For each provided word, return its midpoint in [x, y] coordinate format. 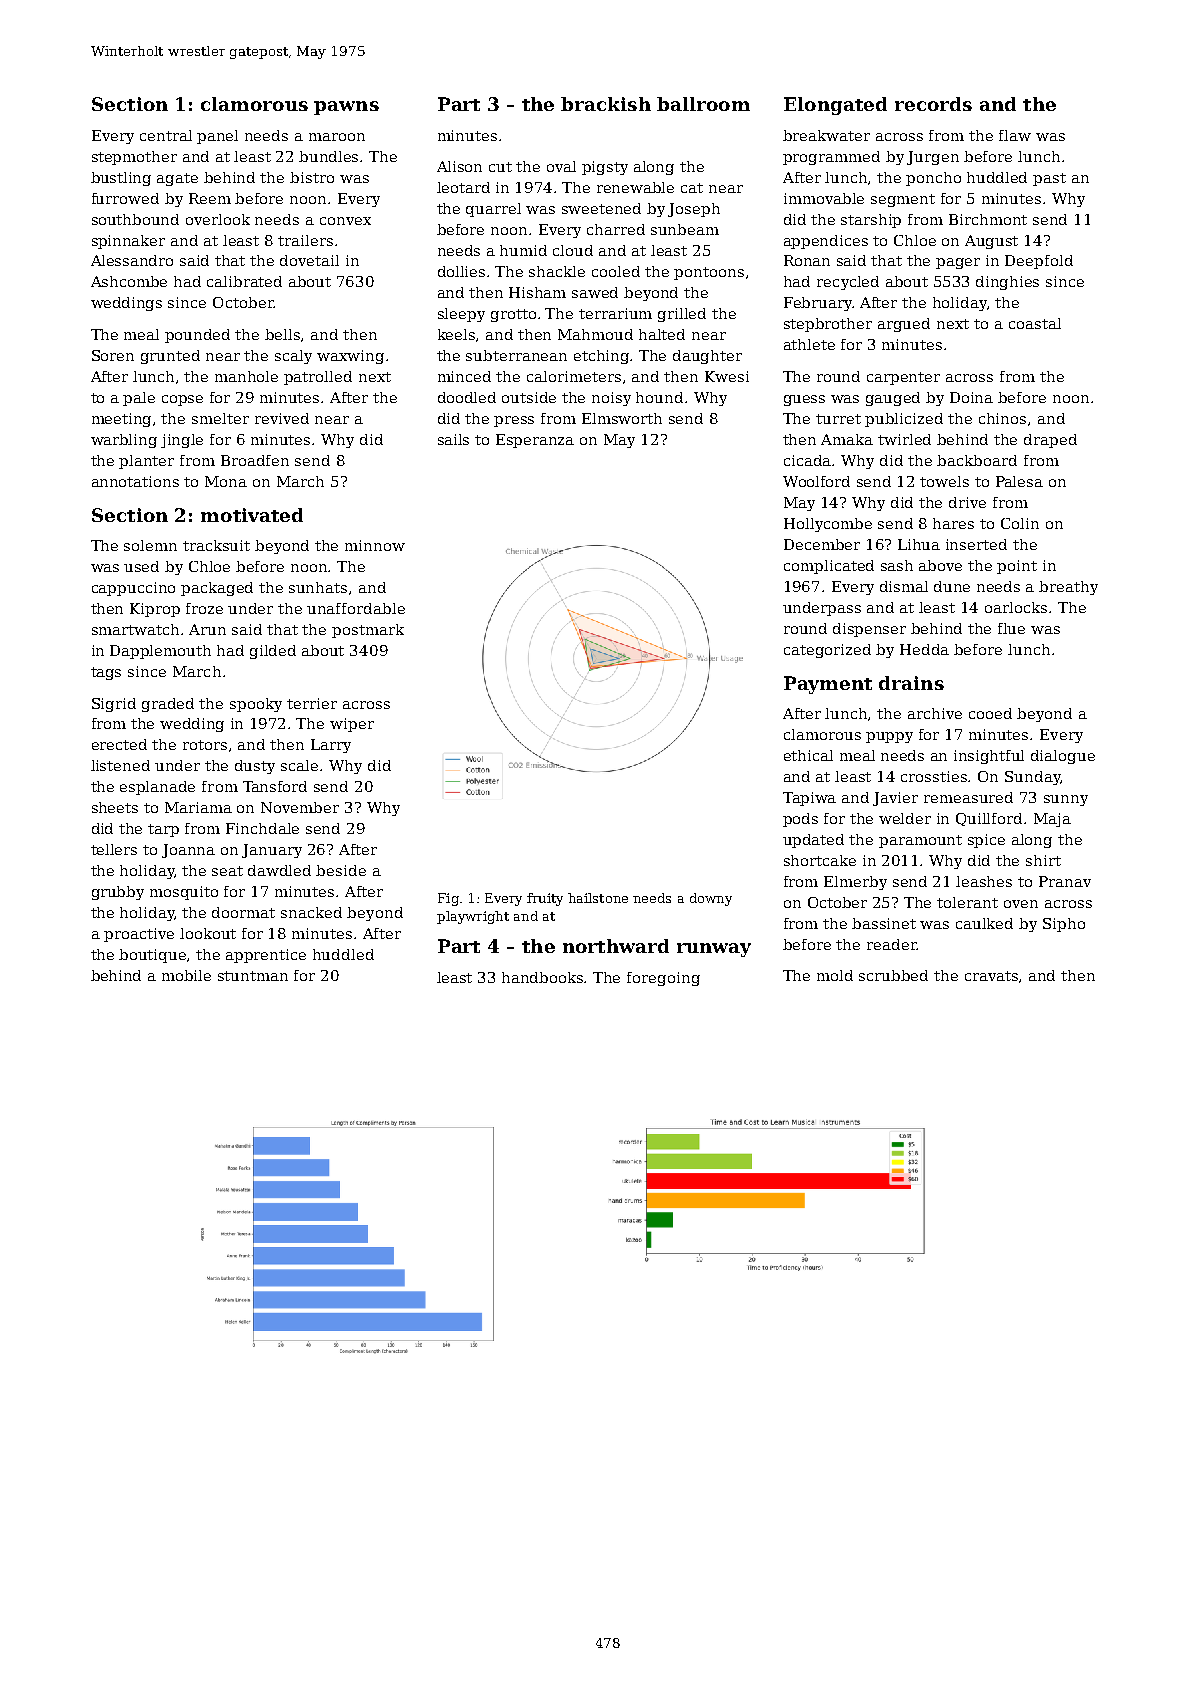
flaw [1015, 135]
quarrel [493, 210]
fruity [545, 899]
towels [944, 481]
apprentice [266, 956]
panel [217, 137]
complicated [829, 567]
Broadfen [255, 460]
